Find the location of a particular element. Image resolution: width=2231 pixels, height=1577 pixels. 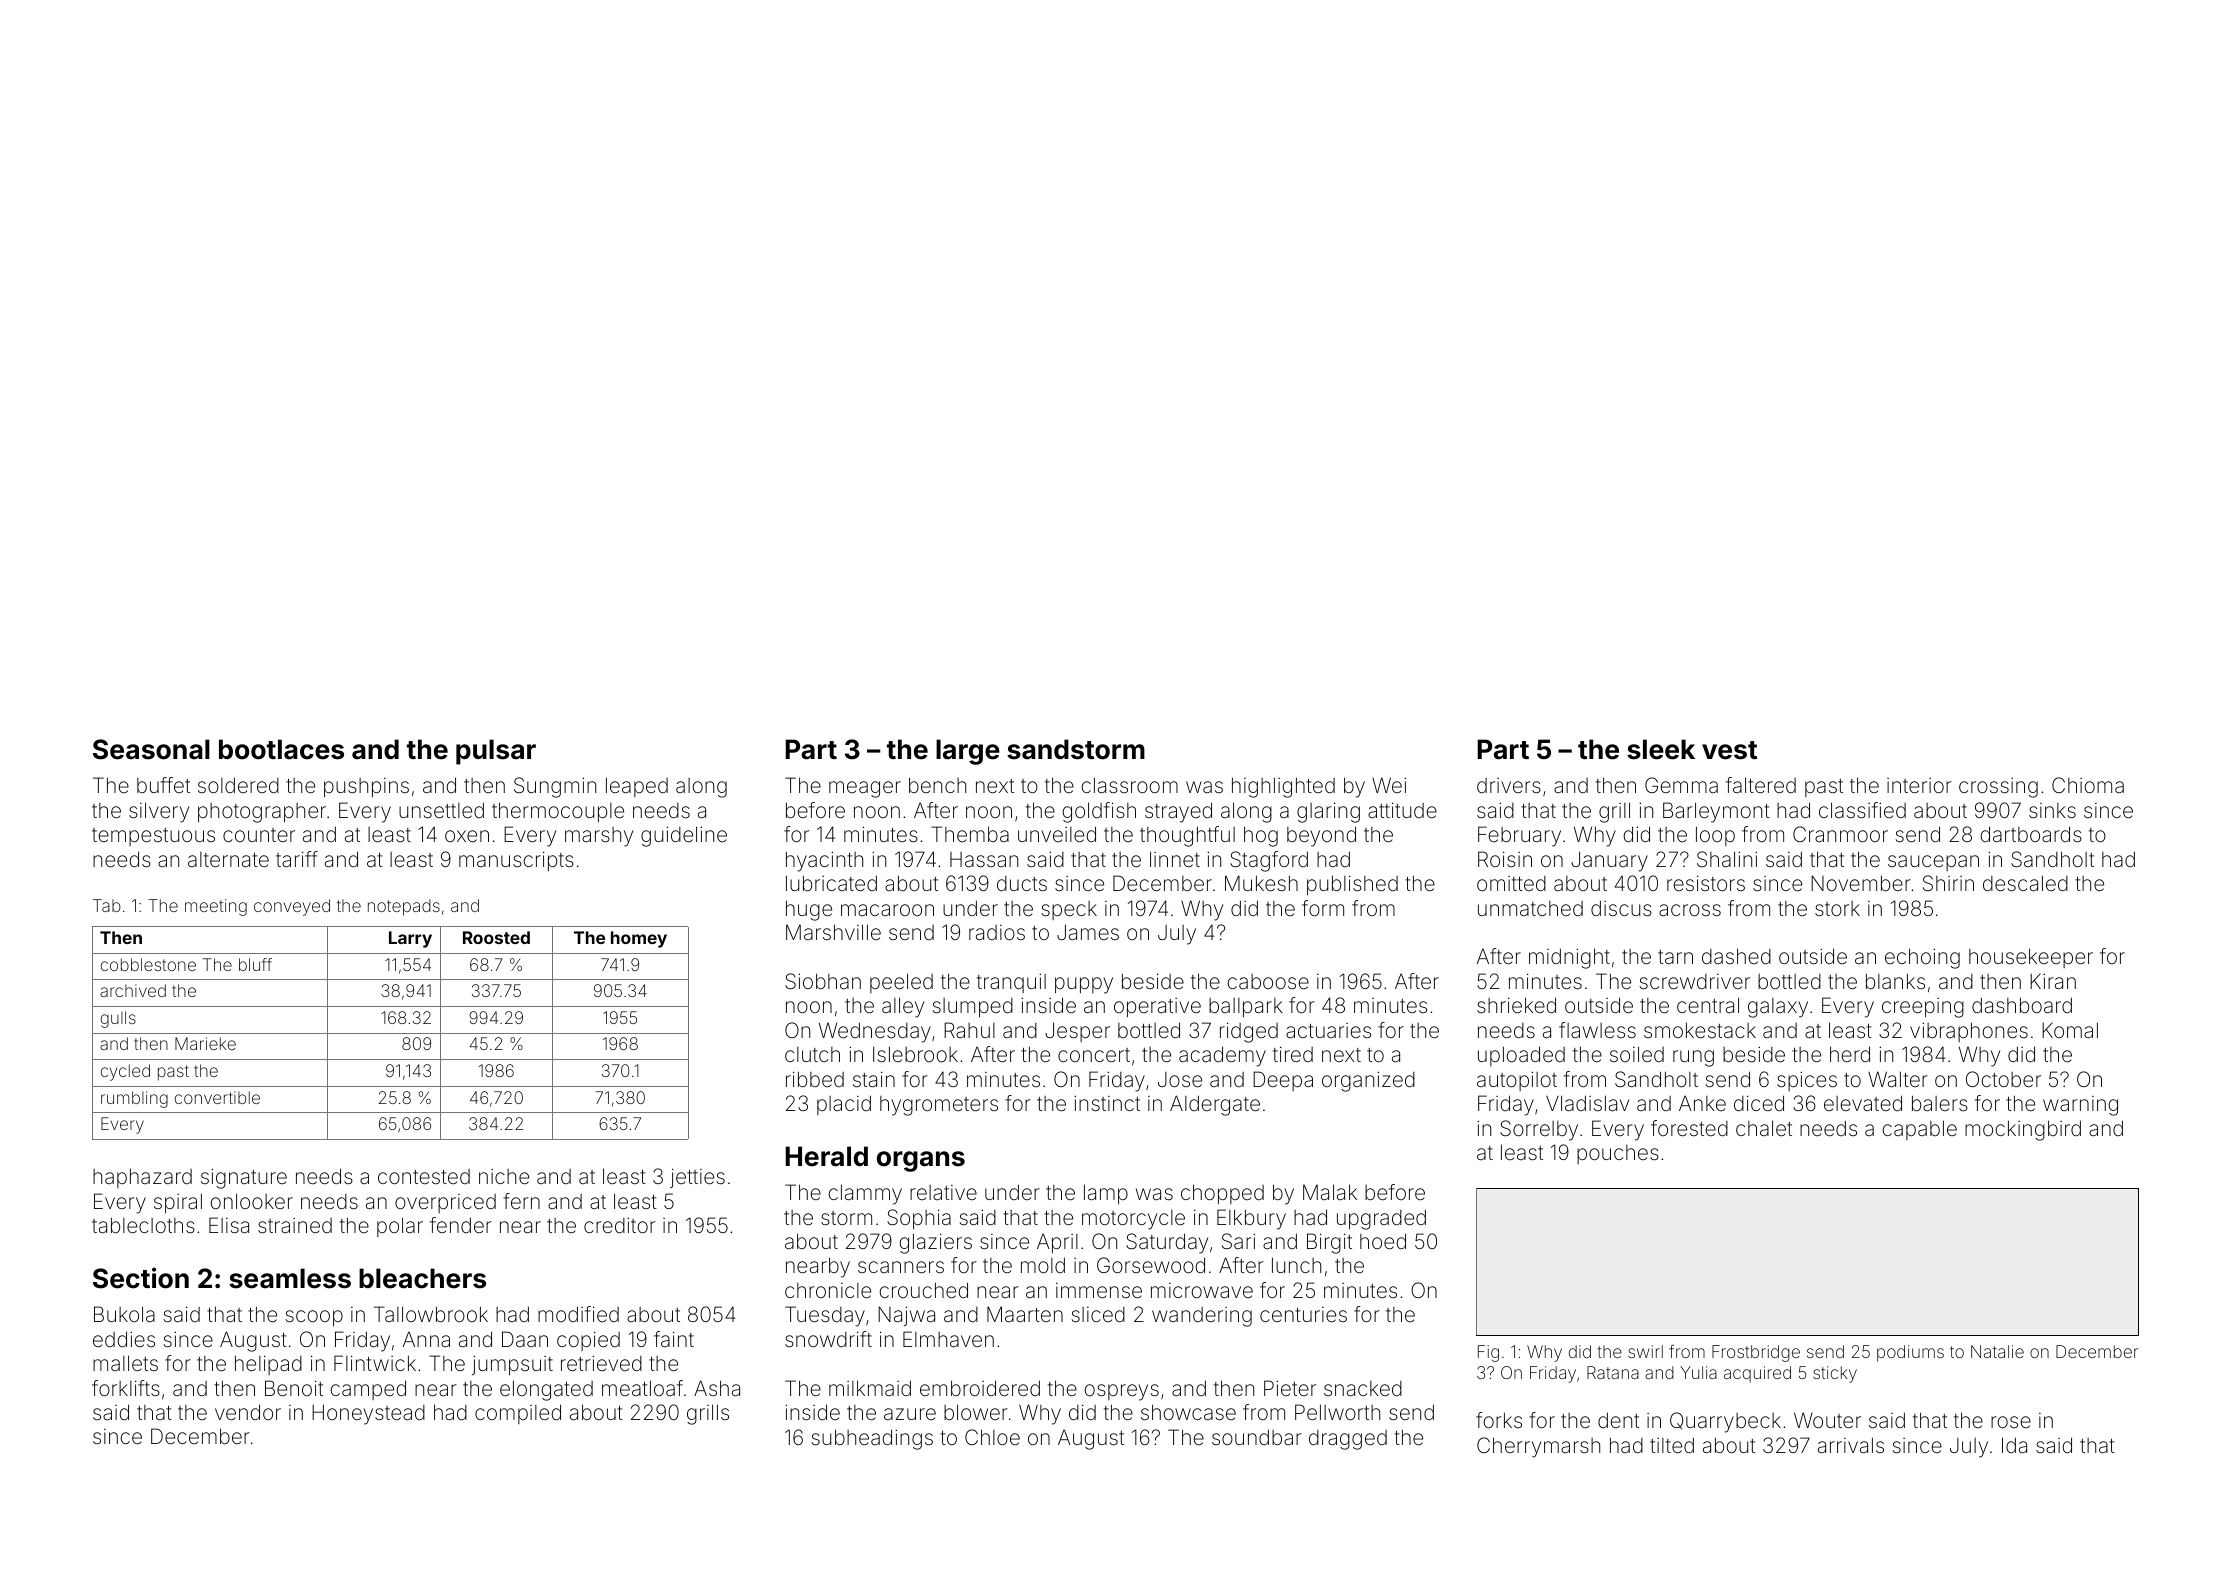

across is located at coordinates (1690, 910).
